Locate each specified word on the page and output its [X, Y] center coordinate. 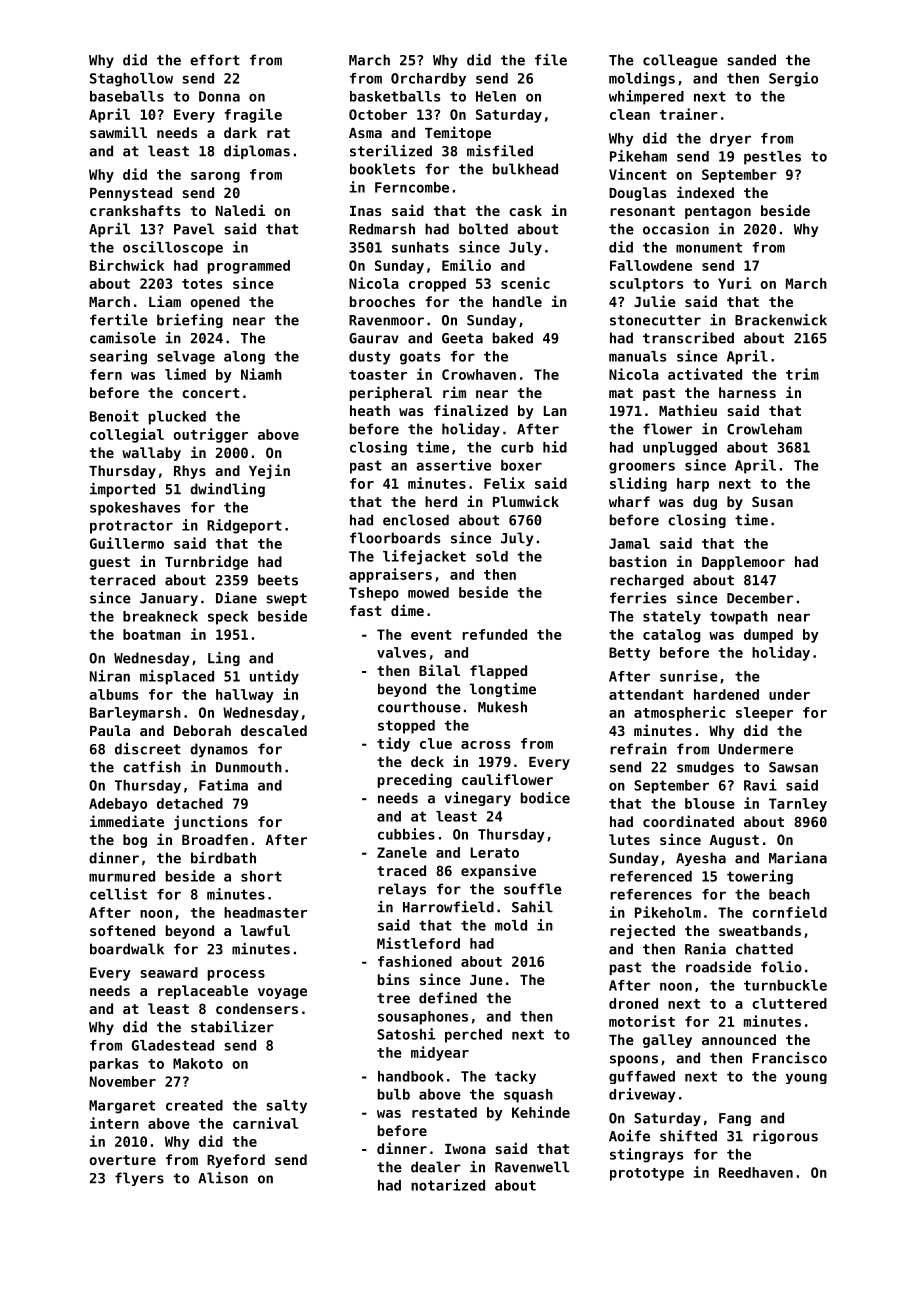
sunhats [420, 247]
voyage [282, 993]
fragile [253, 115]
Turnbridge [206, 562]
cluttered [789, 1003]
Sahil [532, 907]
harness [747, 392]
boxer [521, 465]
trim [802, 374]
